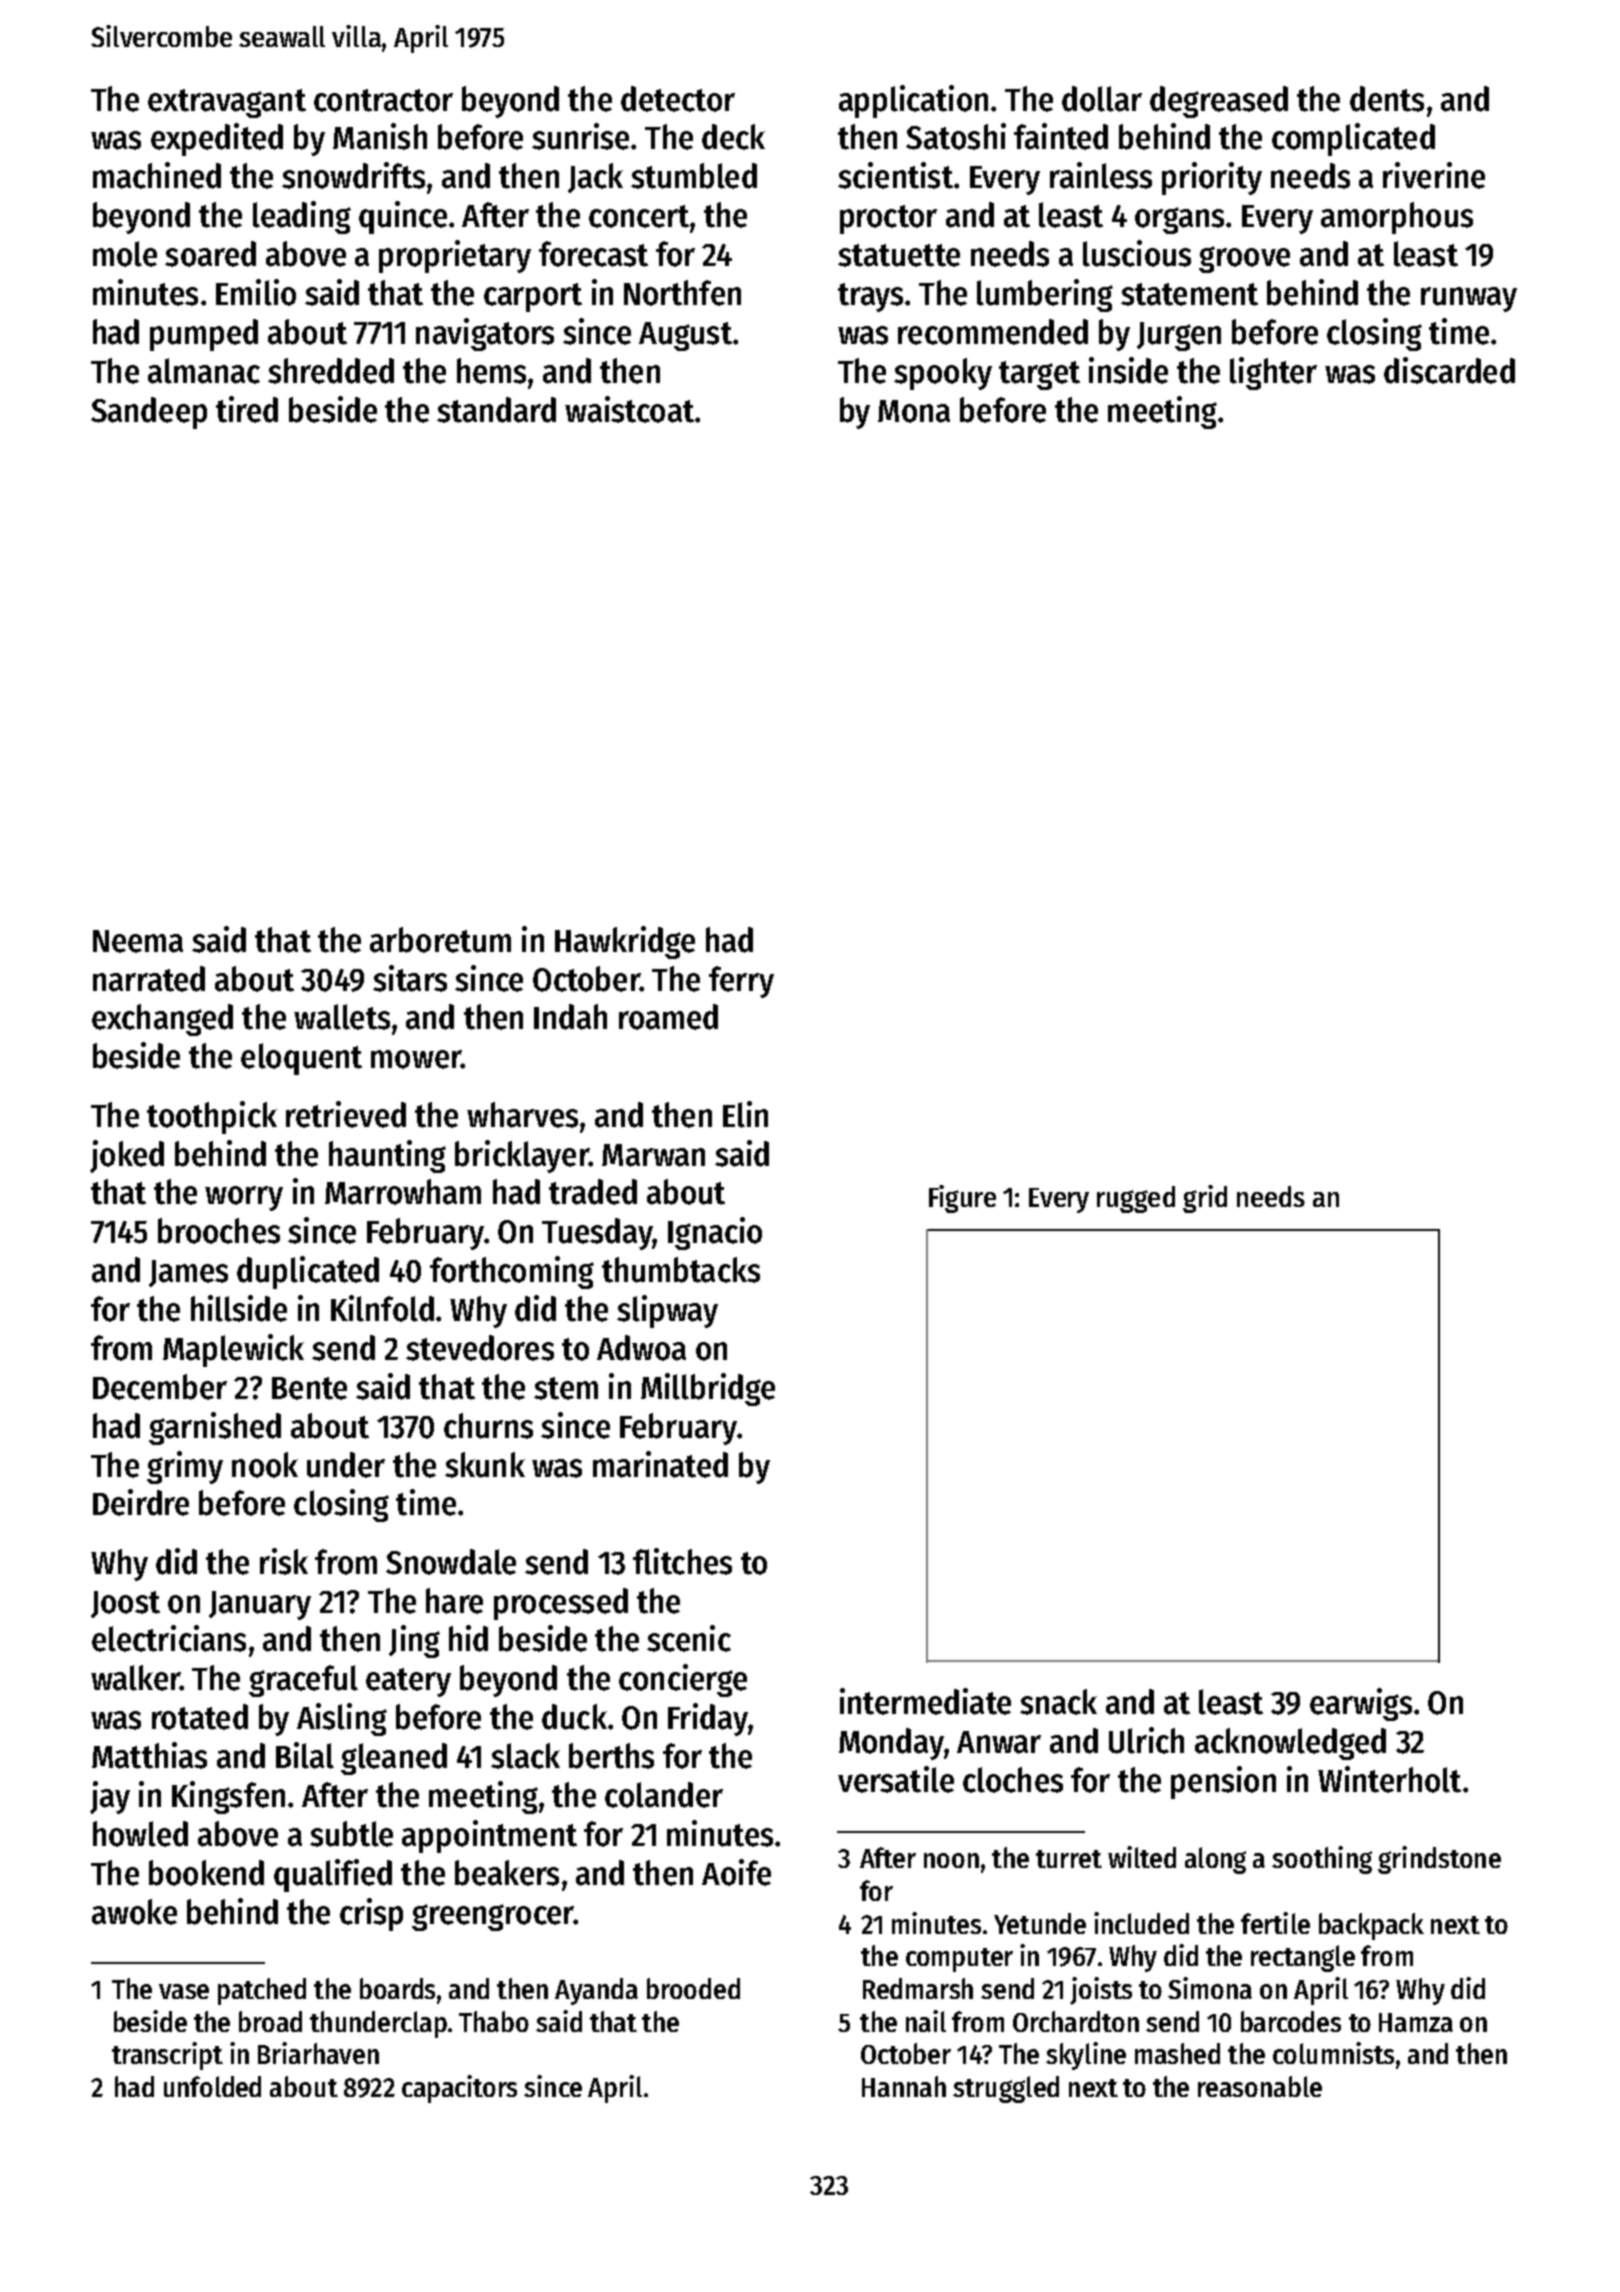 The width and height of the screenshot is (1620, 2292). Describe the element at coordinates (682, 1561) in the screenshot. I see `flitches` at that location.
